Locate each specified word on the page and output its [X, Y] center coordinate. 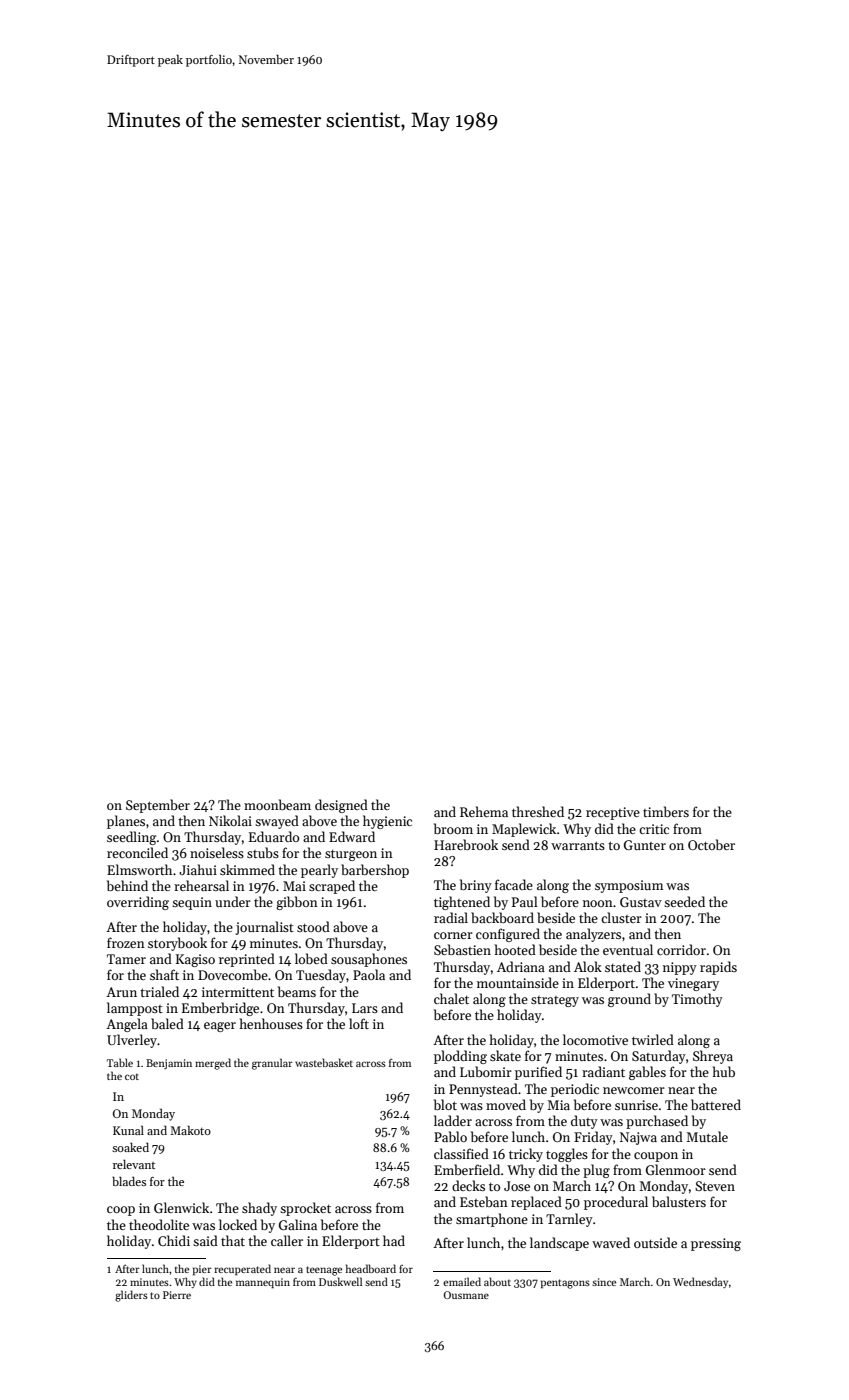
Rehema [484, 811]
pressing [716, 1244]
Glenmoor [676, 1169]
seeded [684, 901]
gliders [131, 1296]
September [158, 806]
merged [213, 1064]
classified [461, 1153]
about [497, 1281]
